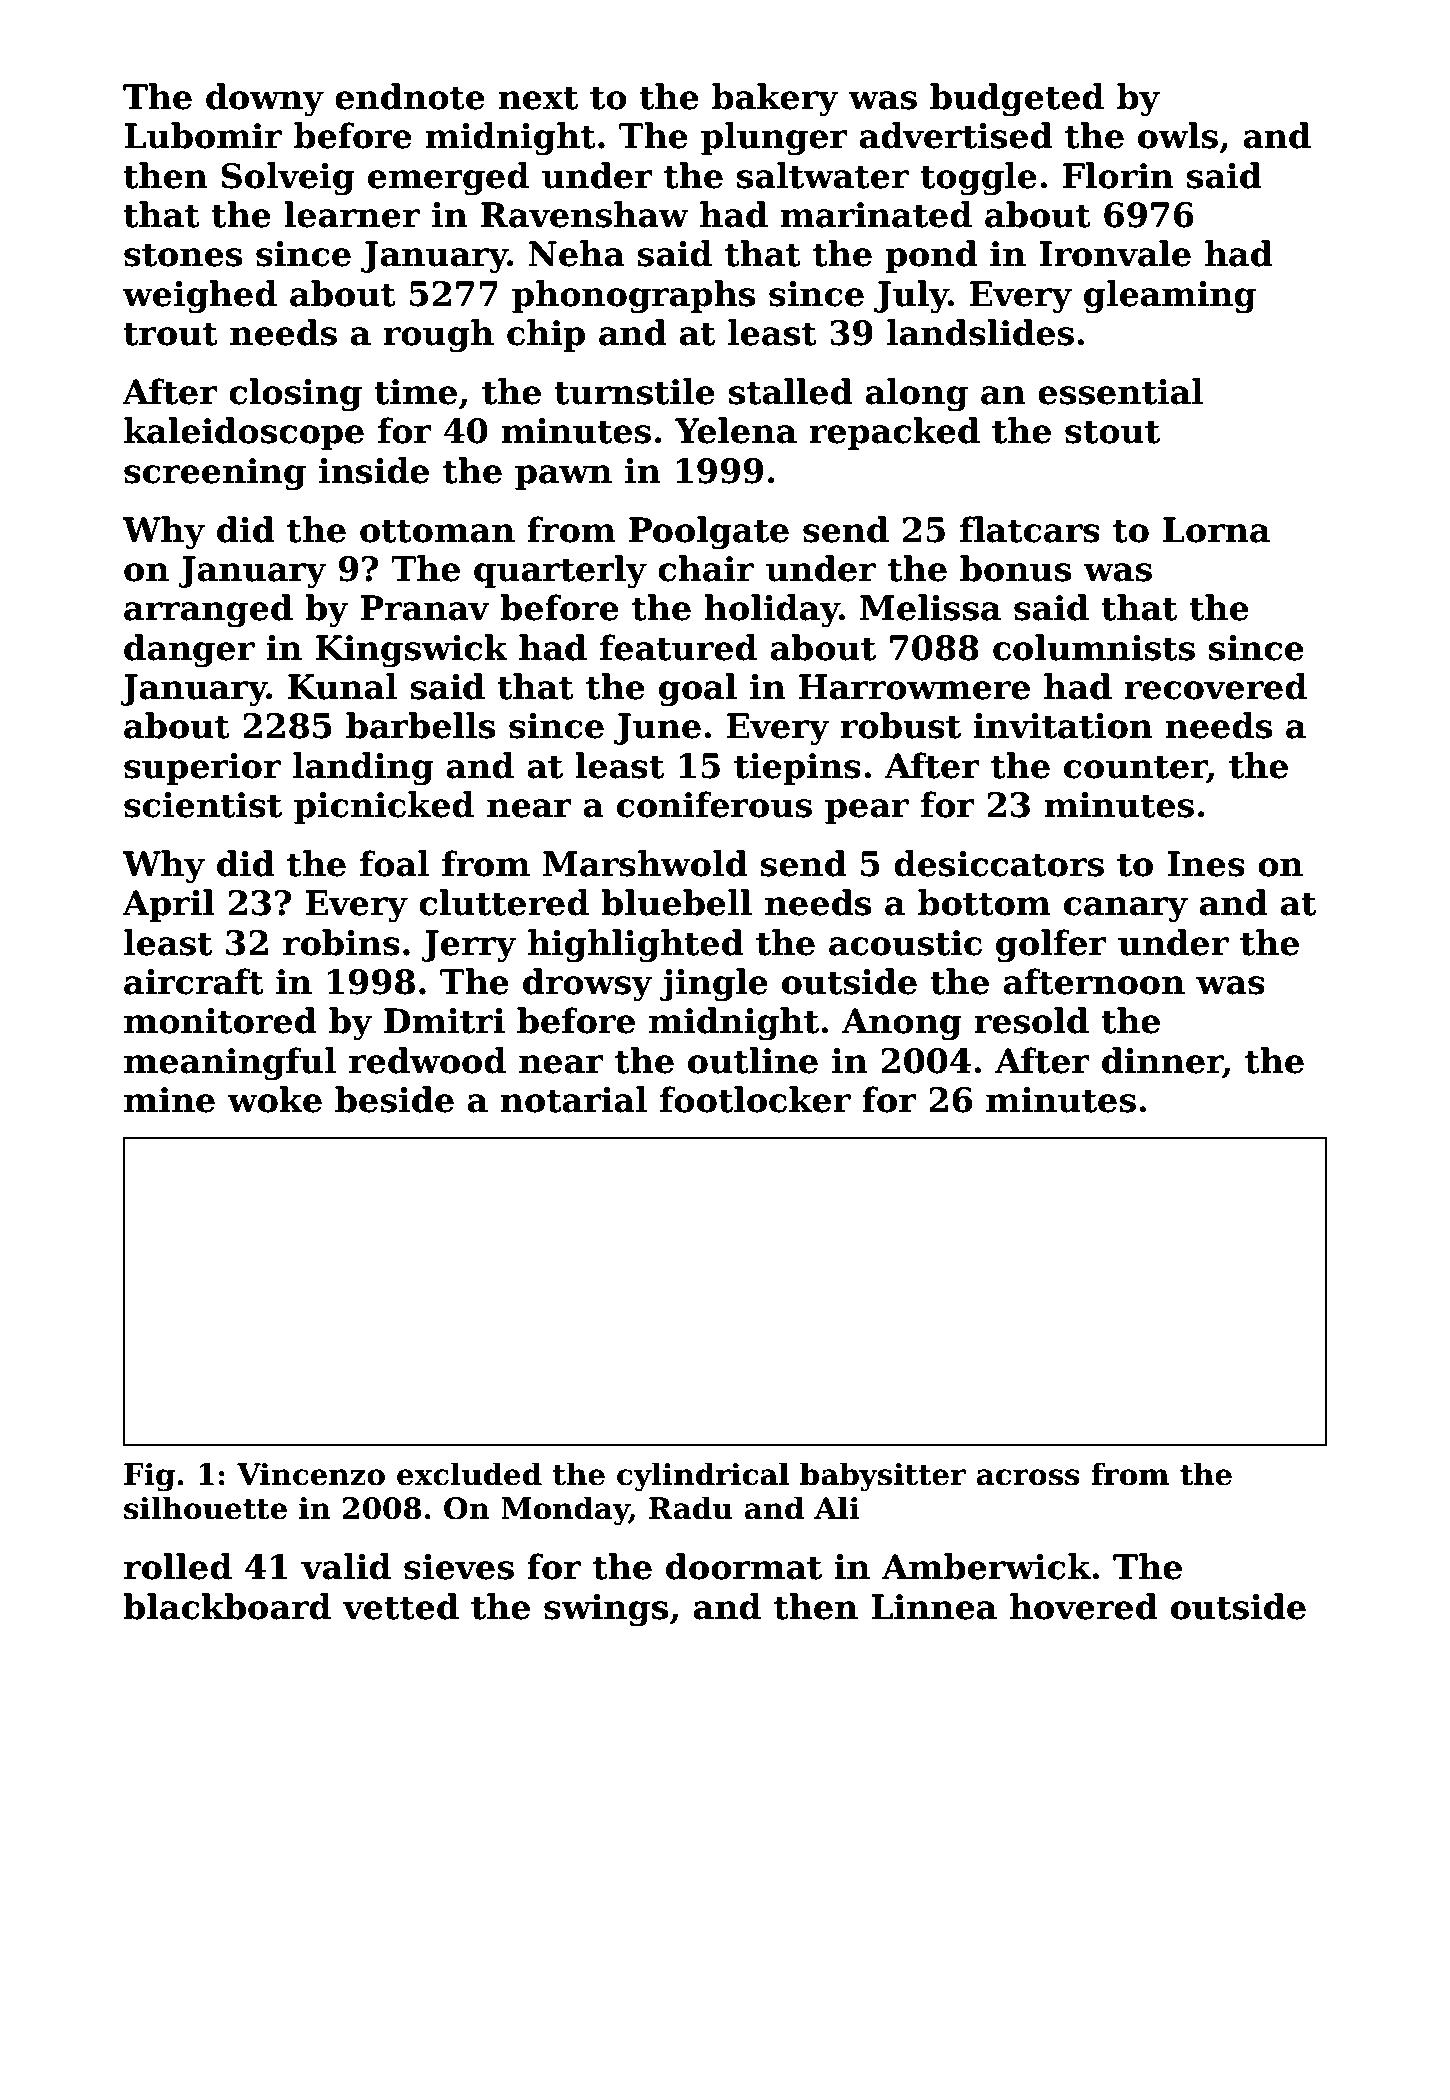 The width and height of the screenshot is (1450, 2100). I want to click on across, so click(1028, 1477).
